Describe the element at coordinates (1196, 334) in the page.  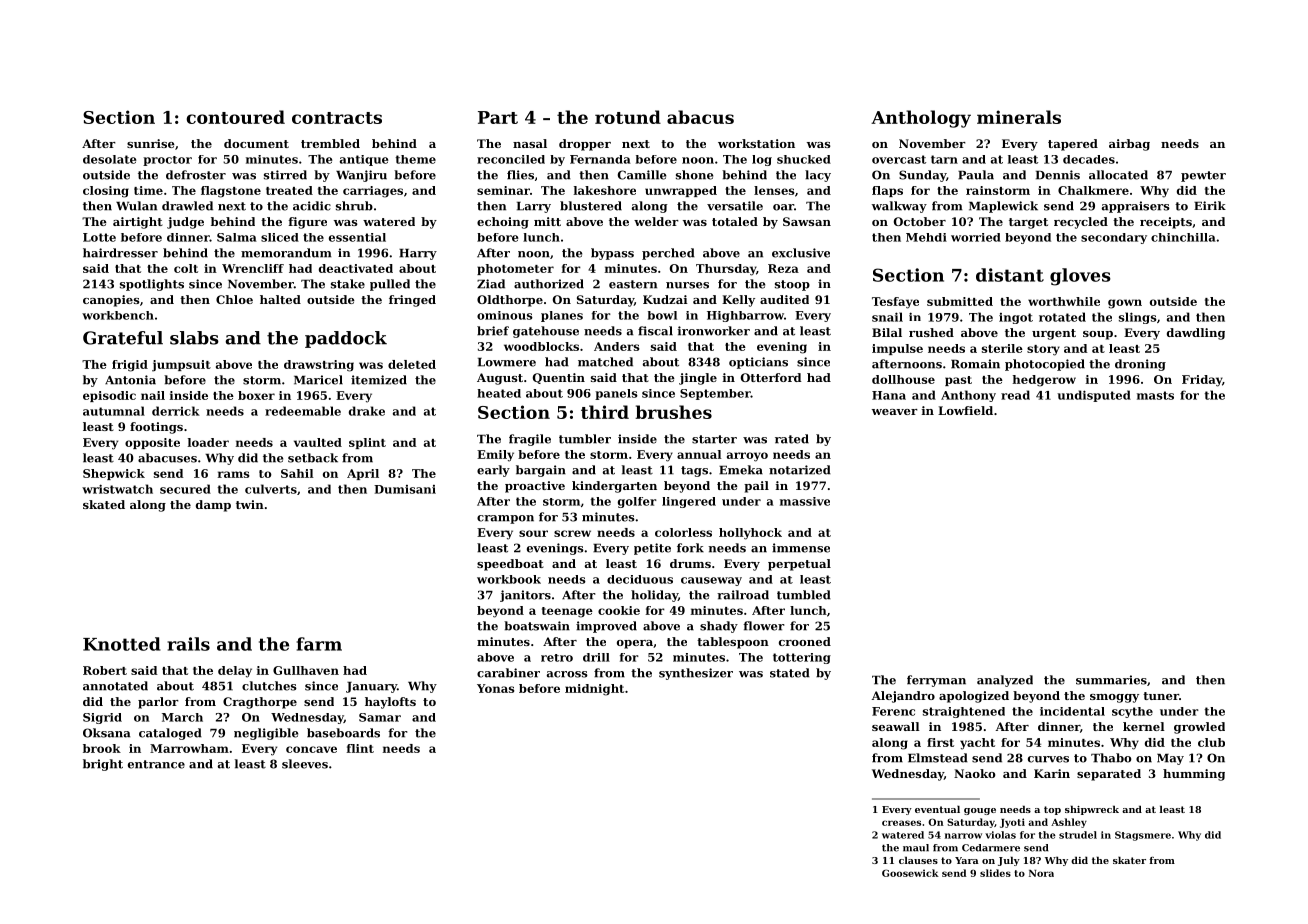
I see `dawdling` at that location.
